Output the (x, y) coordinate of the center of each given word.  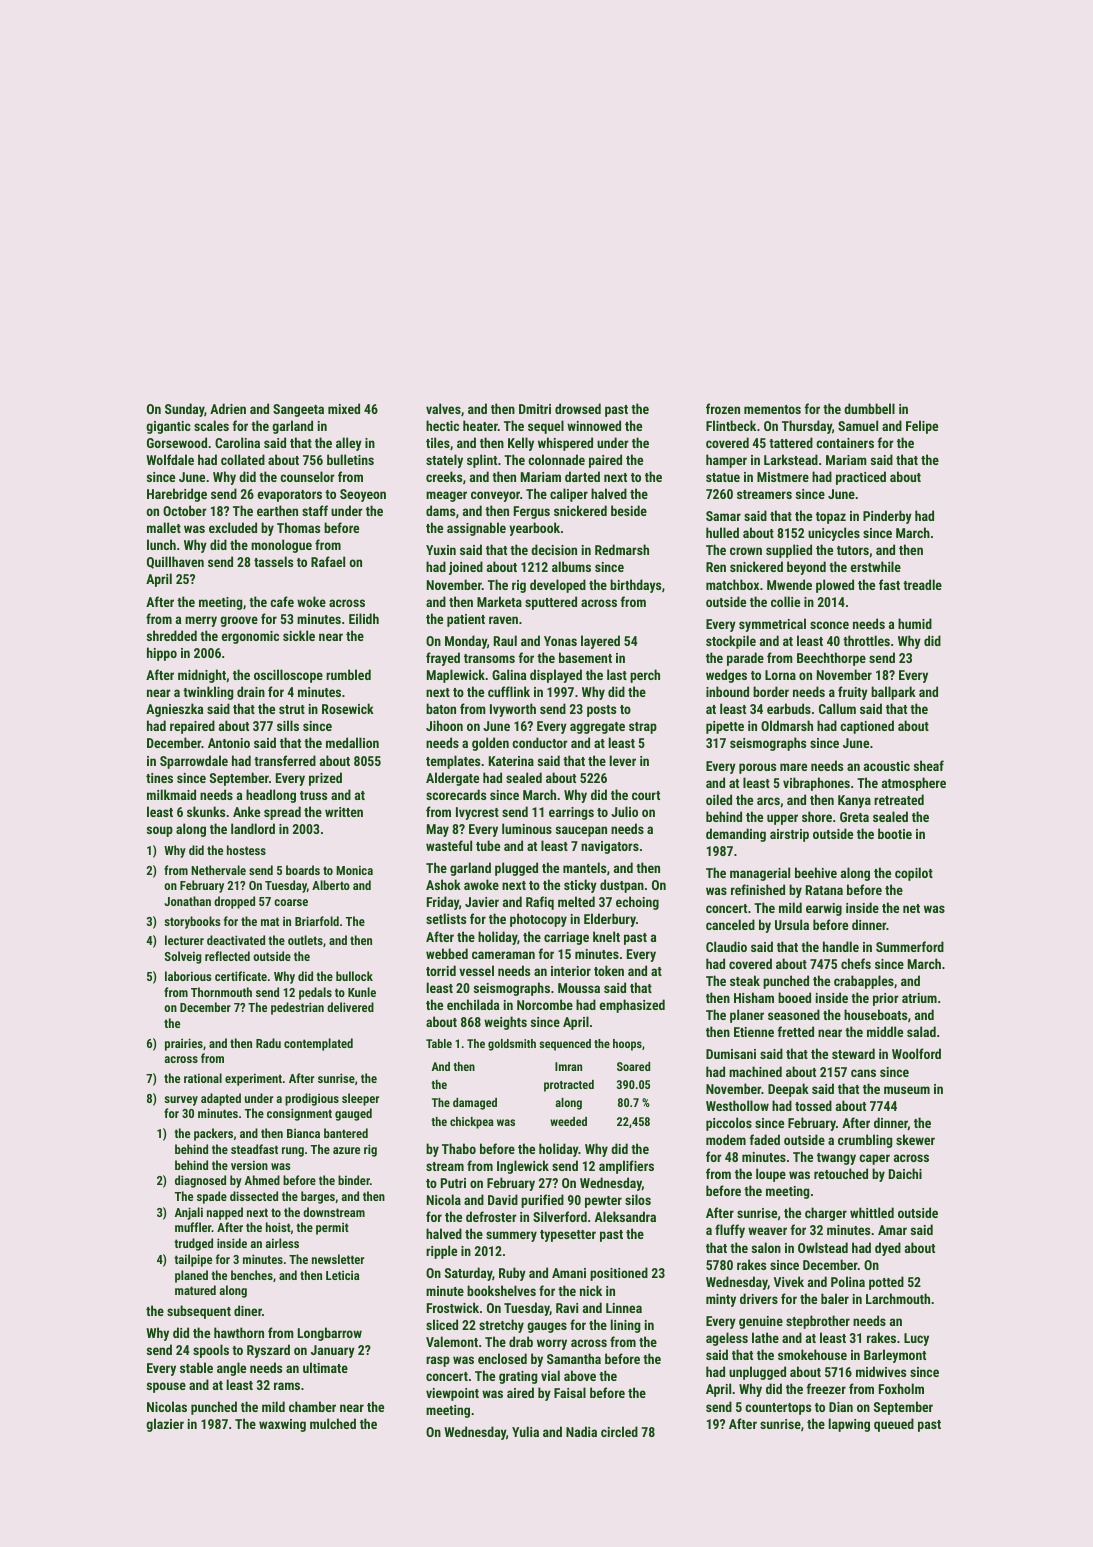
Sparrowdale (194, 762)
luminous (527, 828)
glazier (165, 1425)
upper (782, 819)
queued (894, 1425)
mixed (344, 408)
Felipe (922, 427)
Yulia (525, 1431)
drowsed (578, 408)
